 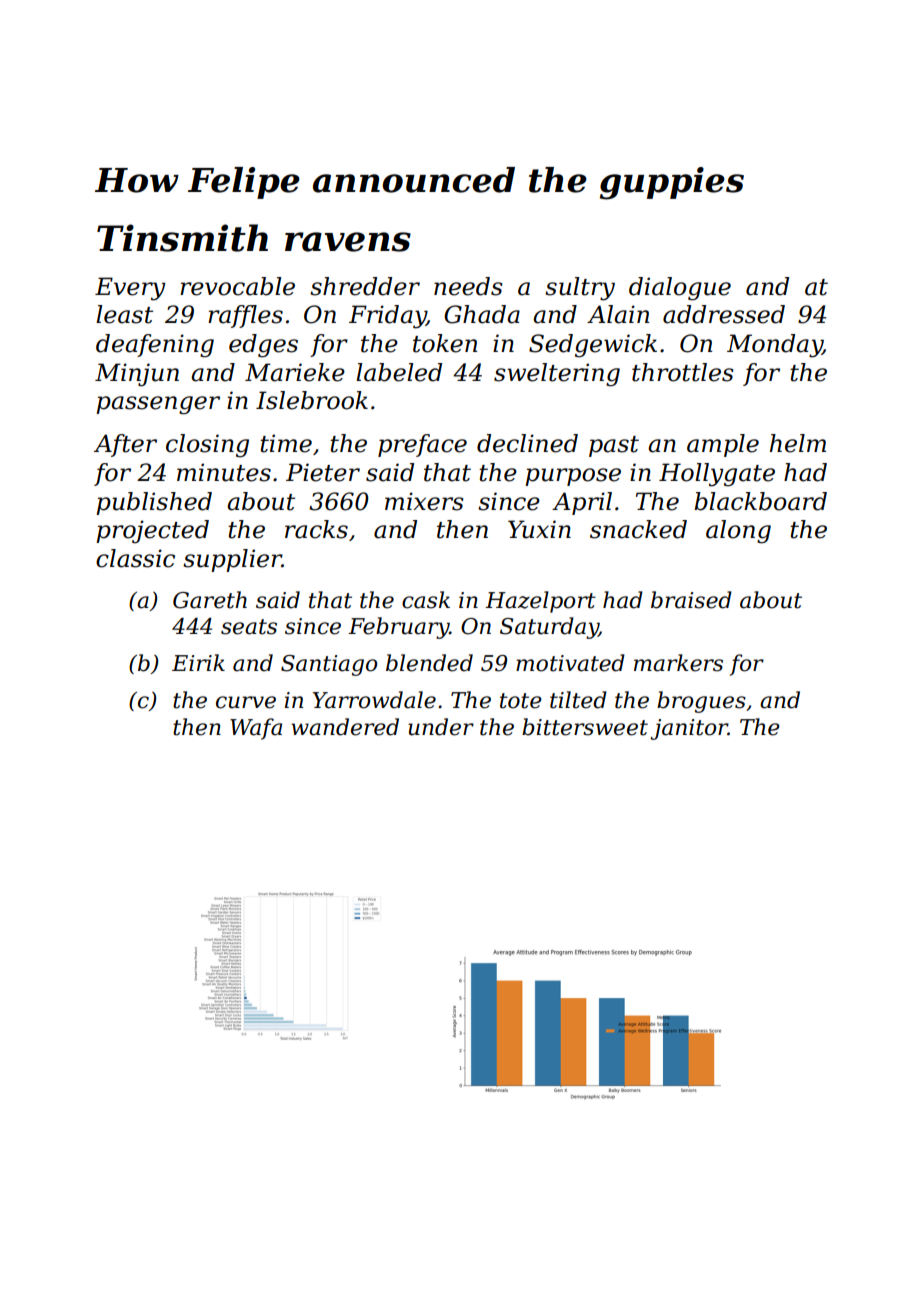 What do you see at coordinates (154, 503) in the page?
I see `published` at bounding box center [154, 503].
